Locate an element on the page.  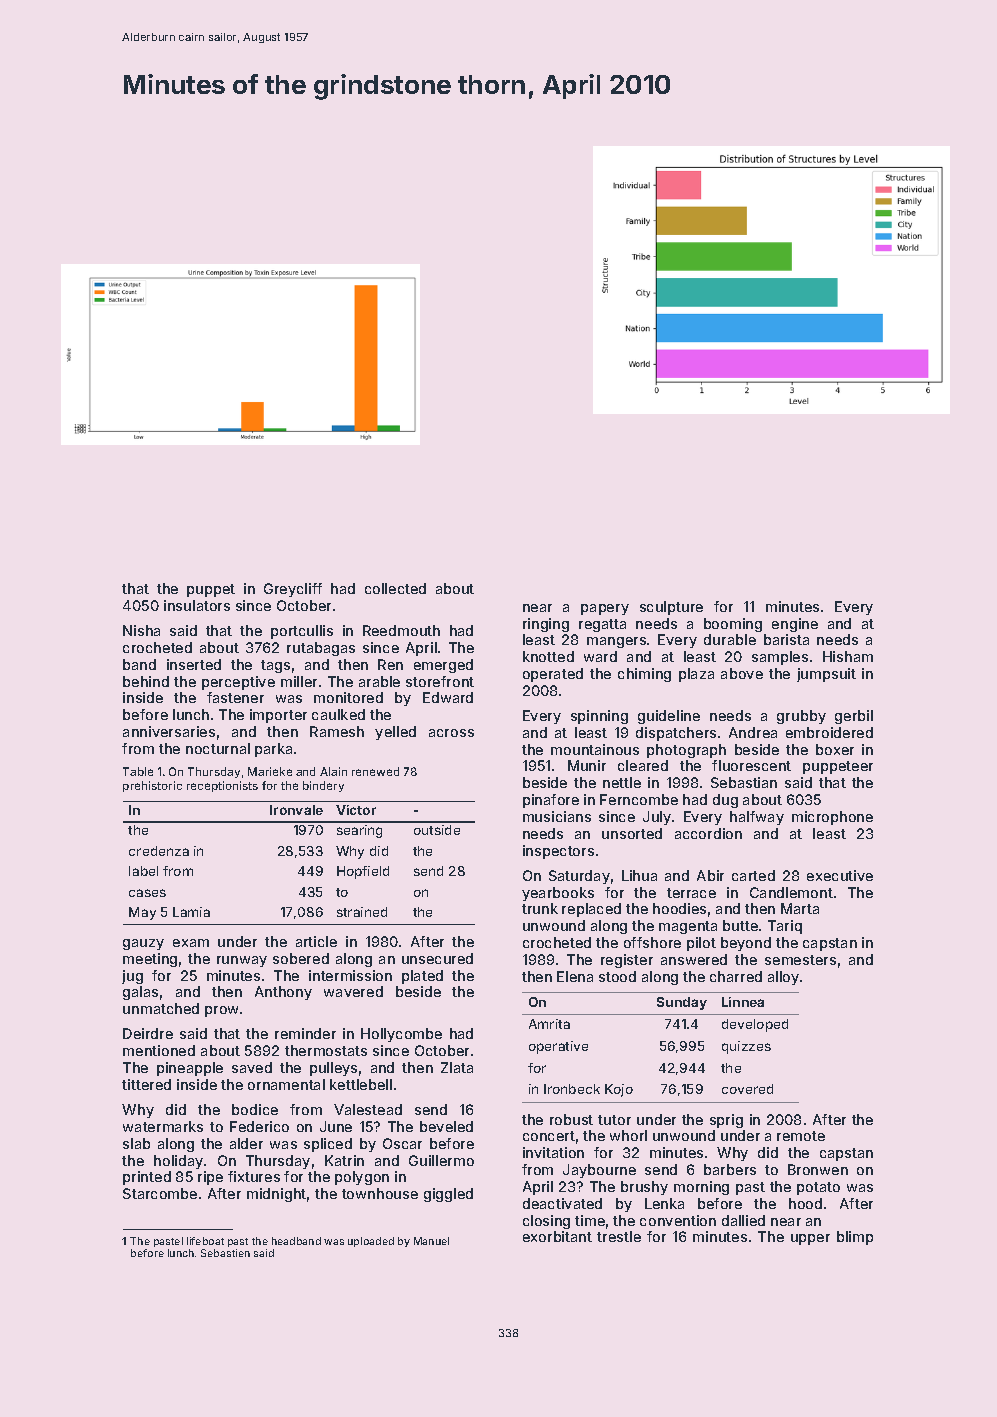
Greycliff is located at coordinates (293, 590).
